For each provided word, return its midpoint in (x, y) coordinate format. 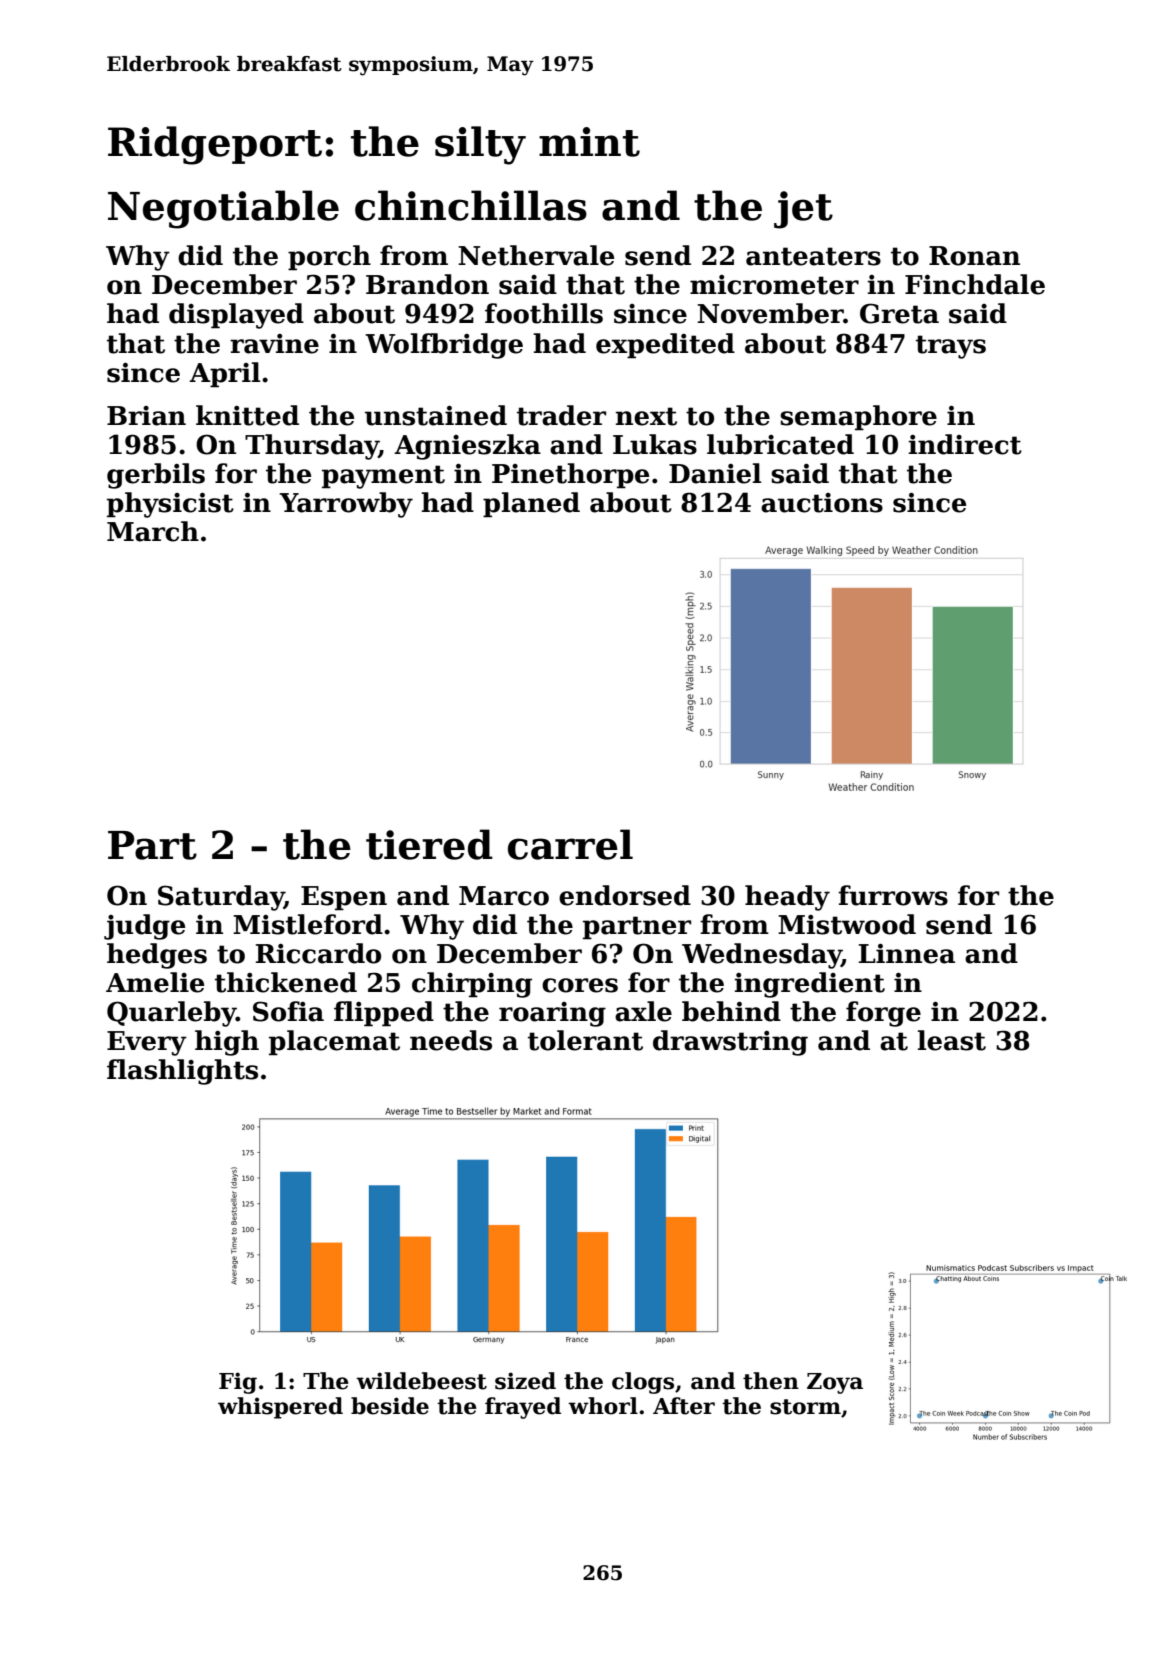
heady (787, 898)
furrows (893, 895)
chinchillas (471, 205)
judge (144, 927)
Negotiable (223, 209)
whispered (280, 1408)
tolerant (585, 1040)
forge (883, 1014)
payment (383, 477)
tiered (429, 844)
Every (147, 1043)
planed (531, 505)
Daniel (715, 473)
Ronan (974, 256)
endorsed (625, 895)
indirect (965, 444)
